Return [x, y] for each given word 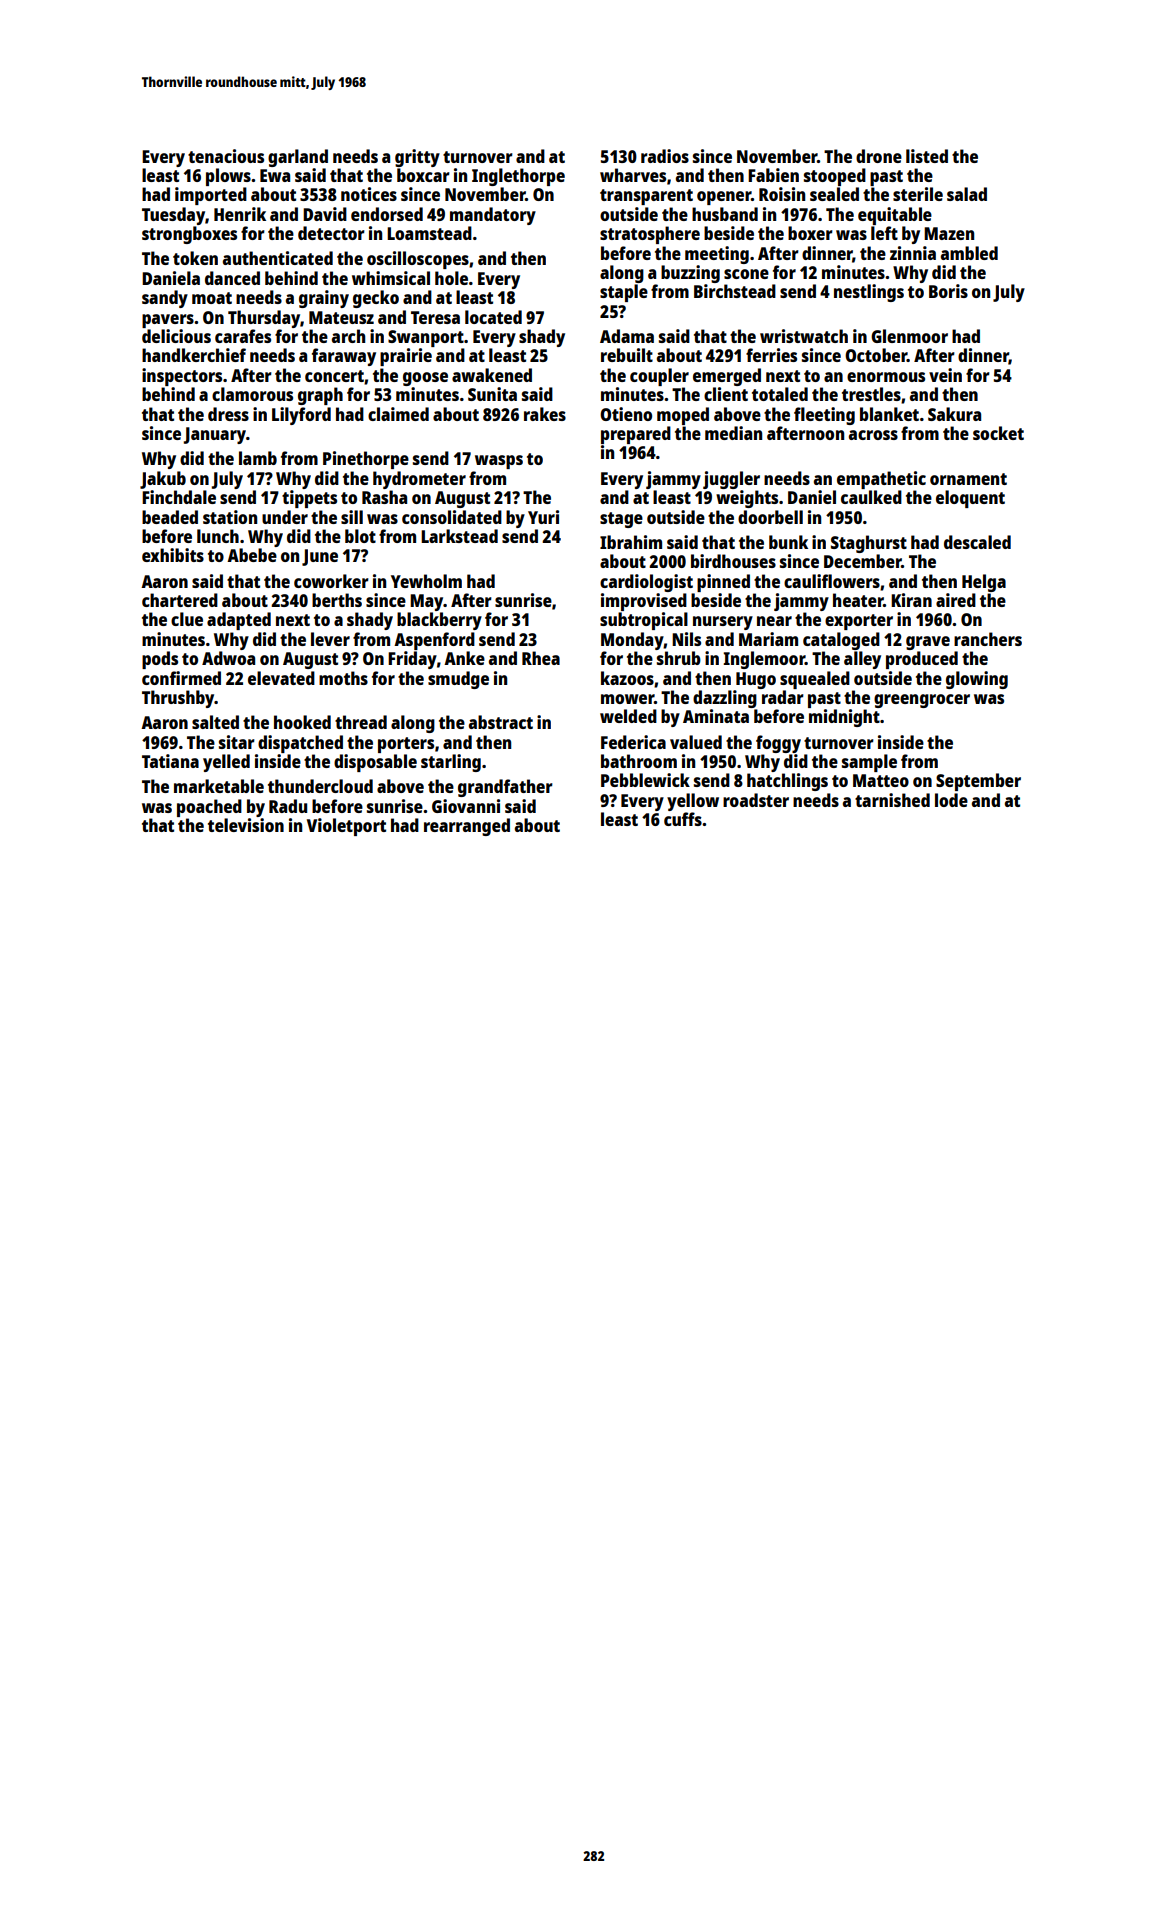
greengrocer [922, 701]
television [246, 825]
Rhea [541, 658]
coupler [659, 377]
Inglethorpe [518, 177]
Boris [948, 291]
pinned [723, 583]
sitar [237, 742]
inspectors [182, 377]
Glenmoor [909, 336]
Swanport [426, 338]
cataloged [841, 641]
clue [187, 619]
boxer [810, 233]
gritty [417, 158]
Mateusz [341, 317]
